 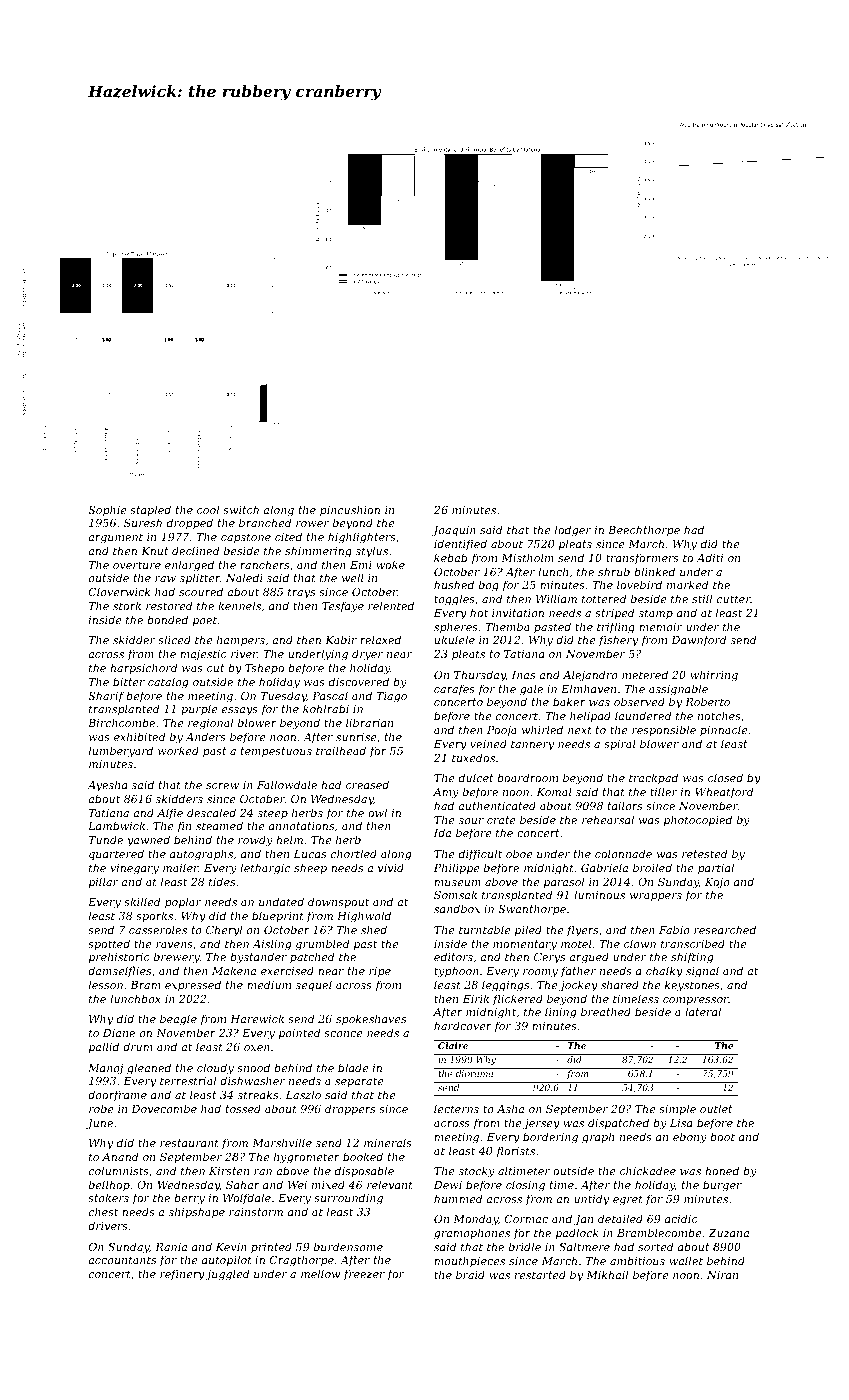 I want to click on tempestuous, so click(x=276, y=752).
